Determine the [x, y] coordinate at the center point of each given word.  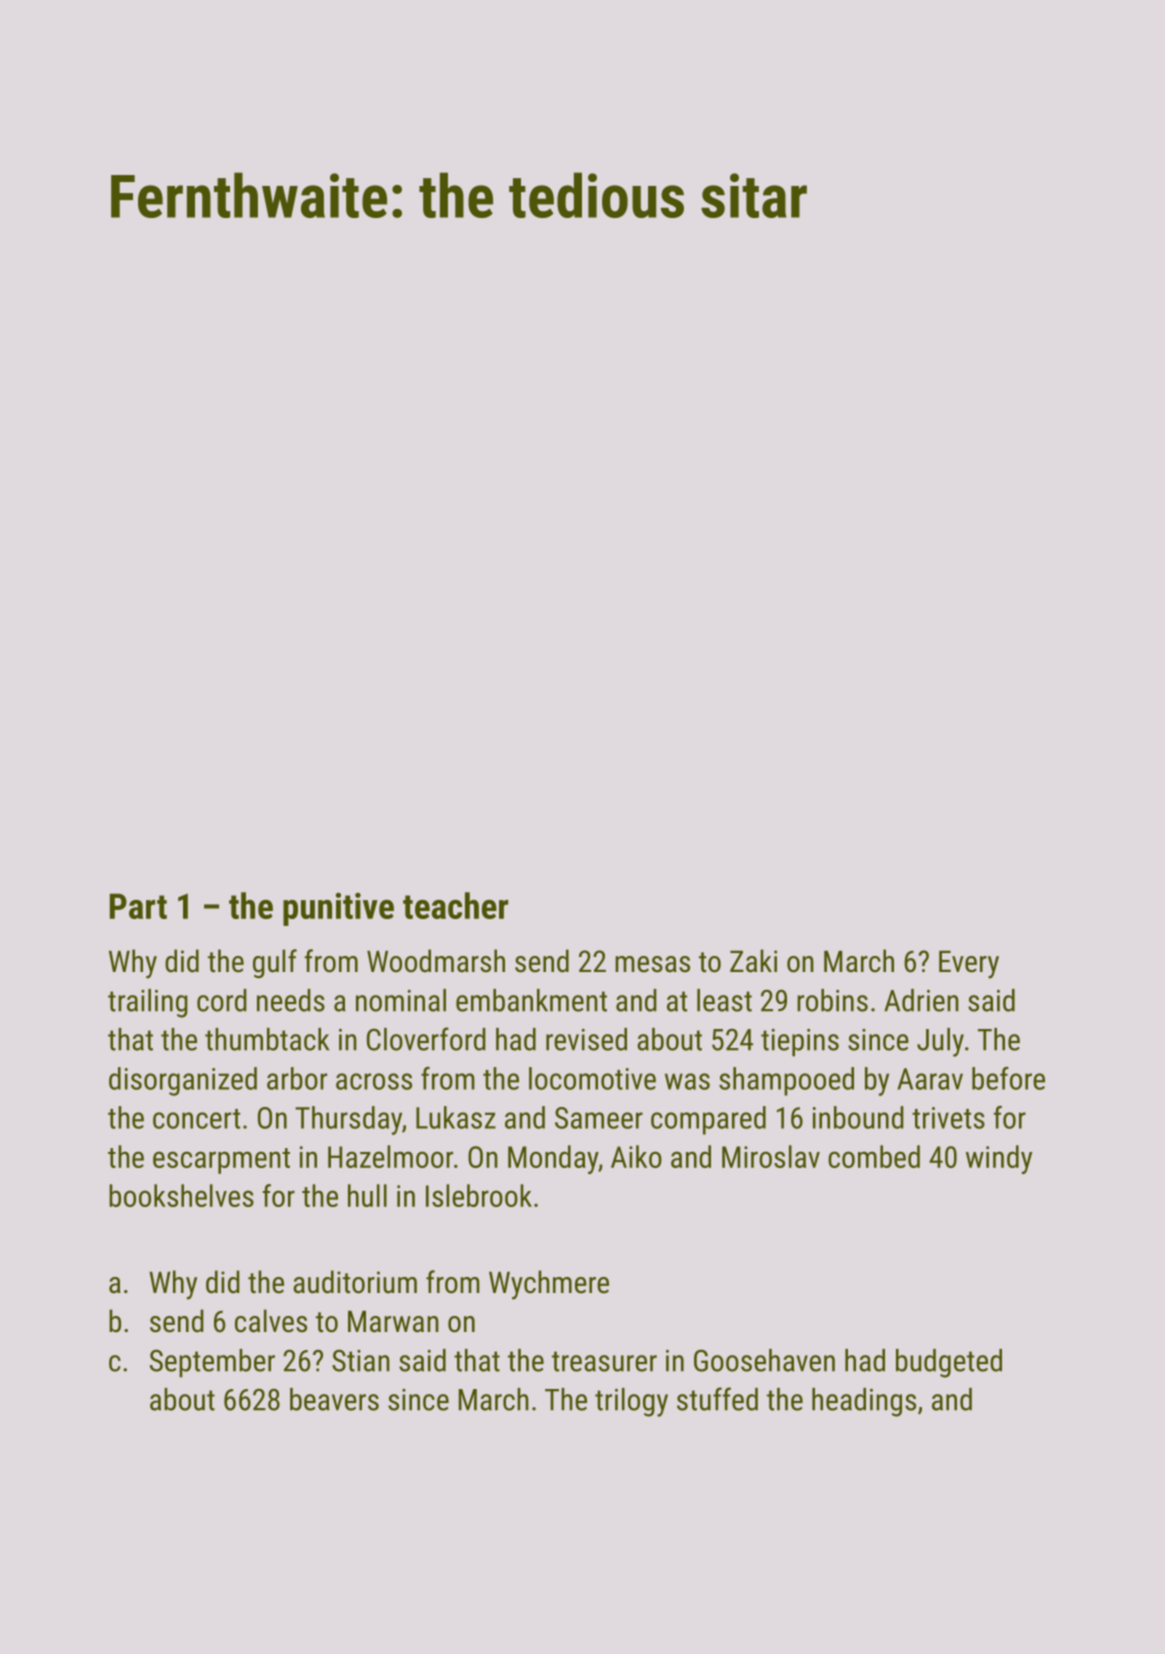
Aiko [636, 1156]
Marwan [393, 1321]
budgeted [949, 1363]
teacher [455, 905]
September [212, 1363]
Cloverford [426, 1039]
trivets [948, 1118]
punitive [338, 909]
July [940, 1042]
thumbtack [267, 1039]
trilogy [631, 1402]
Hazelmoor [390, 1156]
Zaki [753, 961]
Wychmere [549, 1285]
